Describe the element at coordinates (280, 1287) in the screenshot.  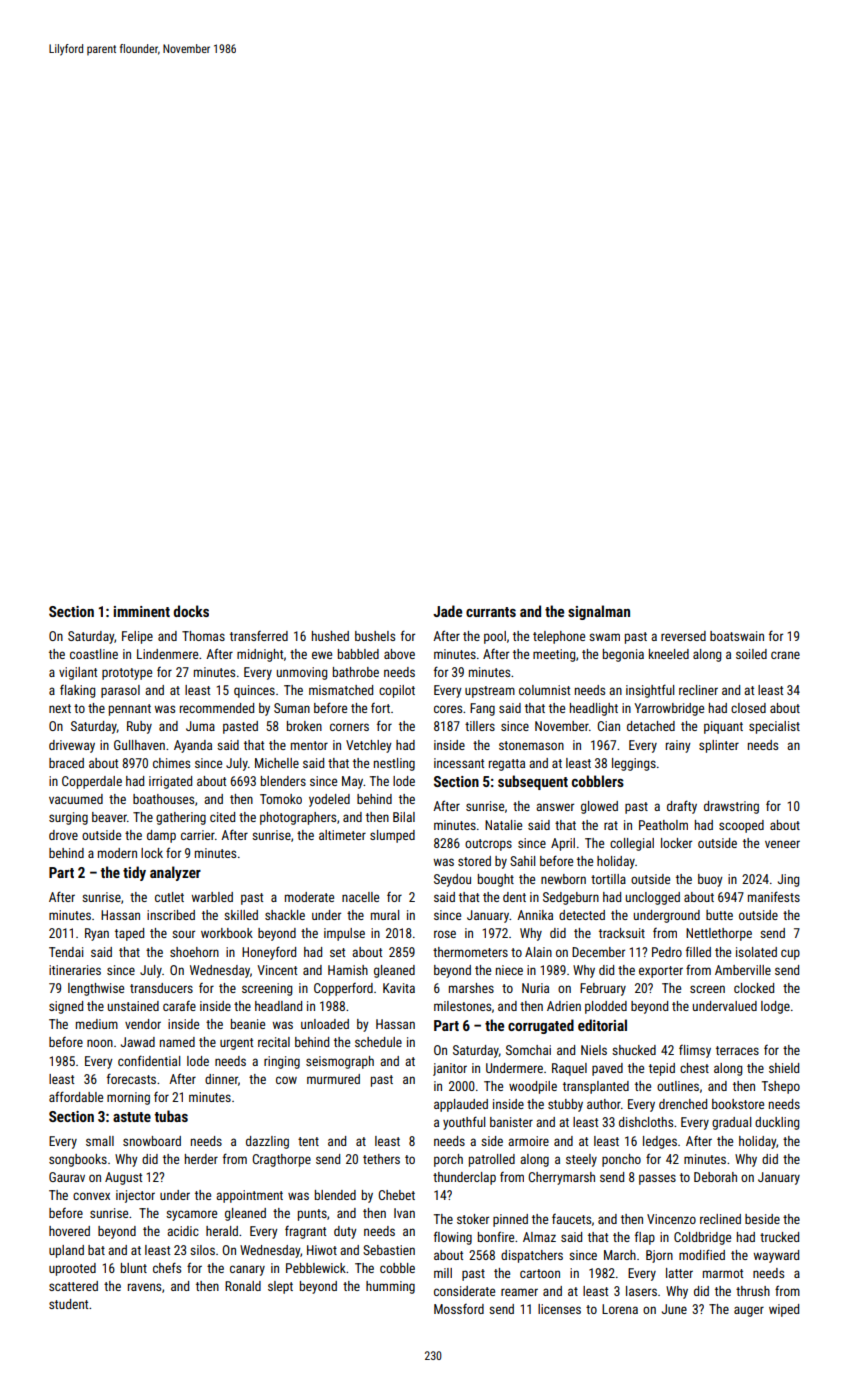
I see `slept` at that location.
